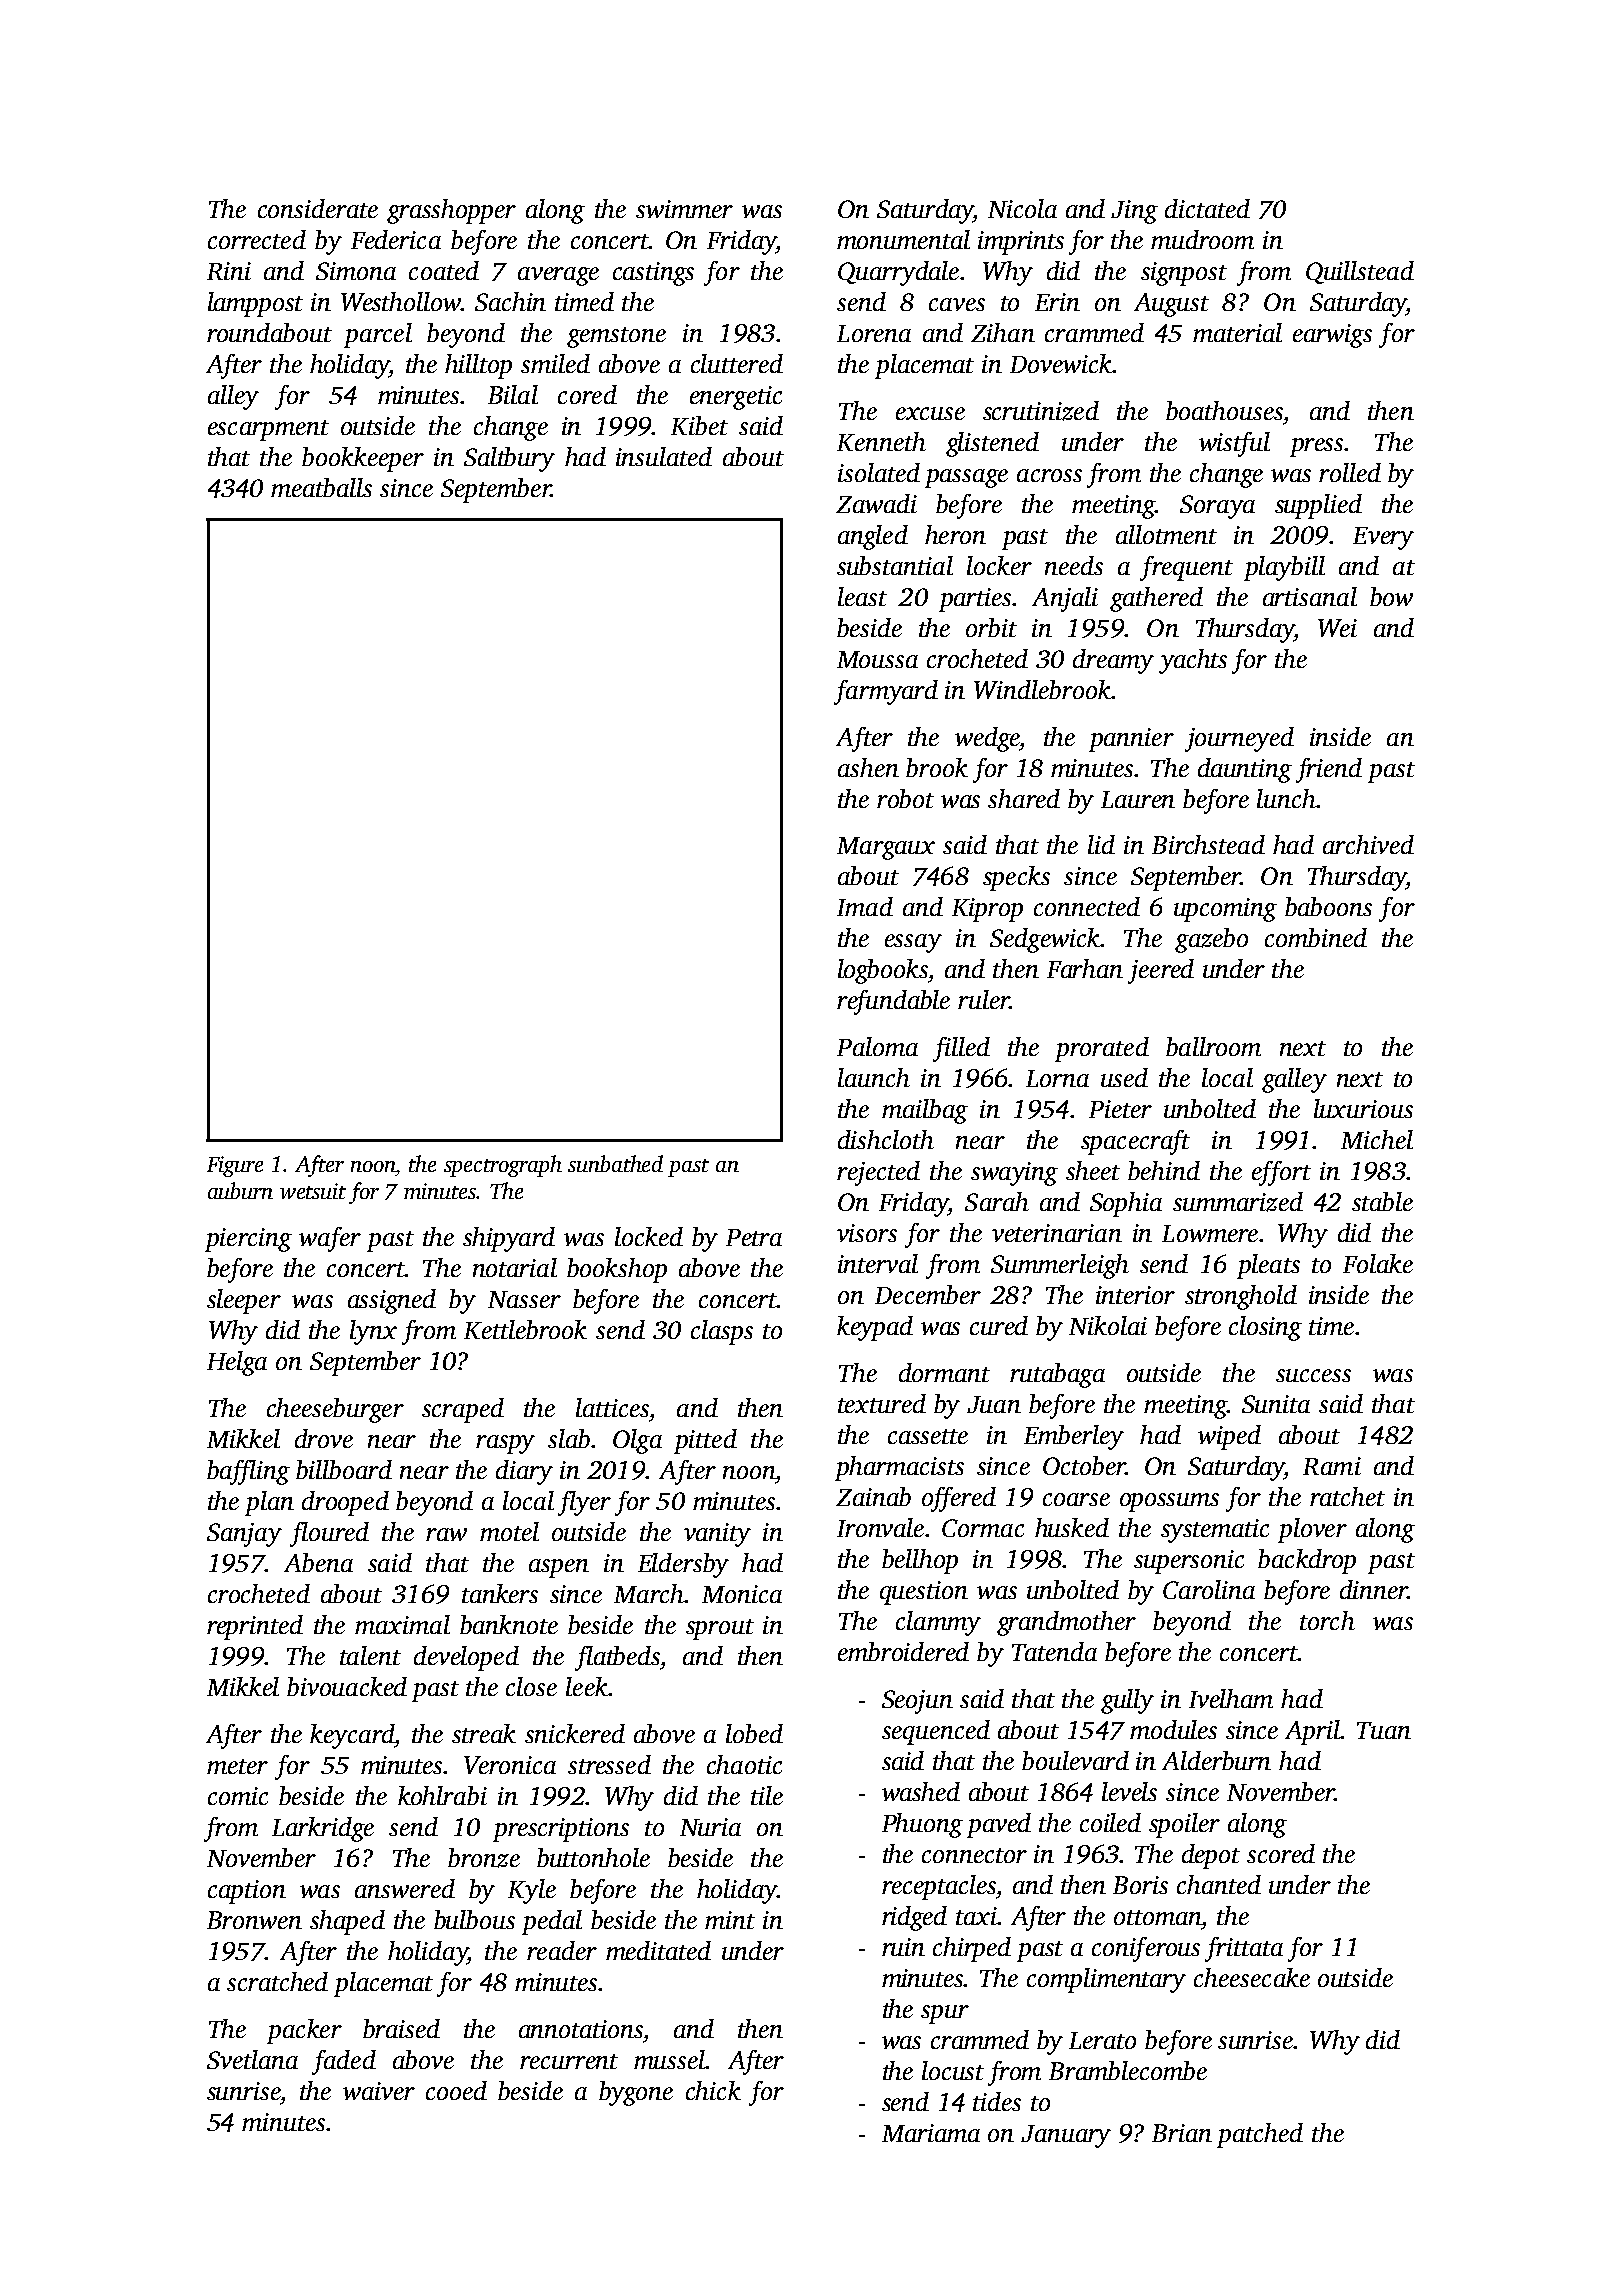 Image resolution: width=1620 pixels, height=2292 pixels. Describe the element at coordinates (378, 335) in the document. I see `parcel` at that location.
